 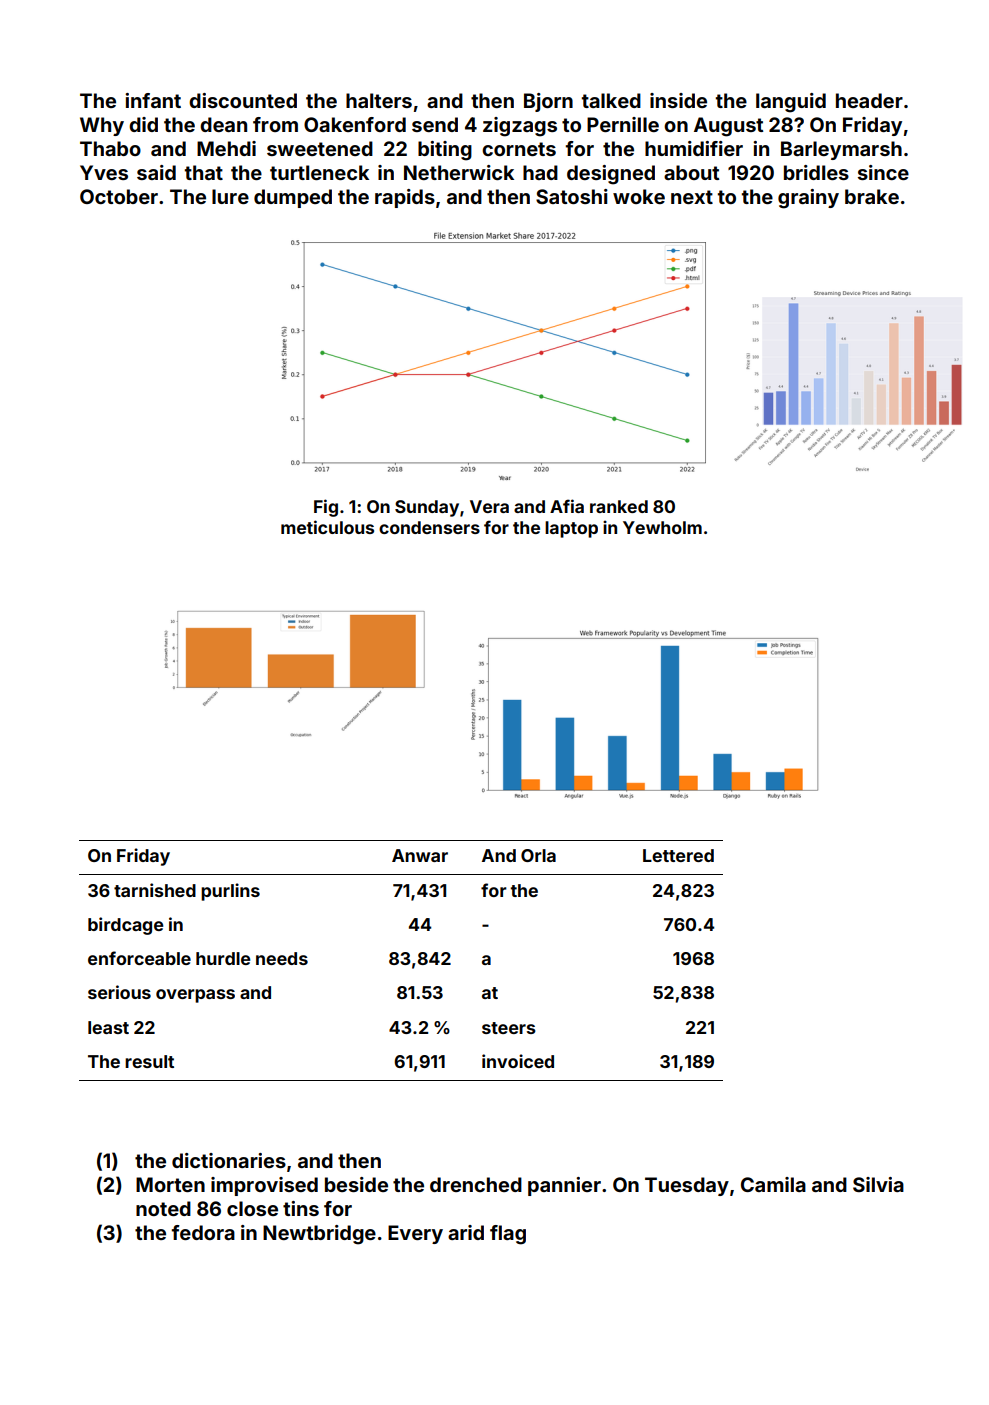 What do you see at coordinates (429, 527) in the screenshot?
I see `condensers` at bounding box center [429, 527].
